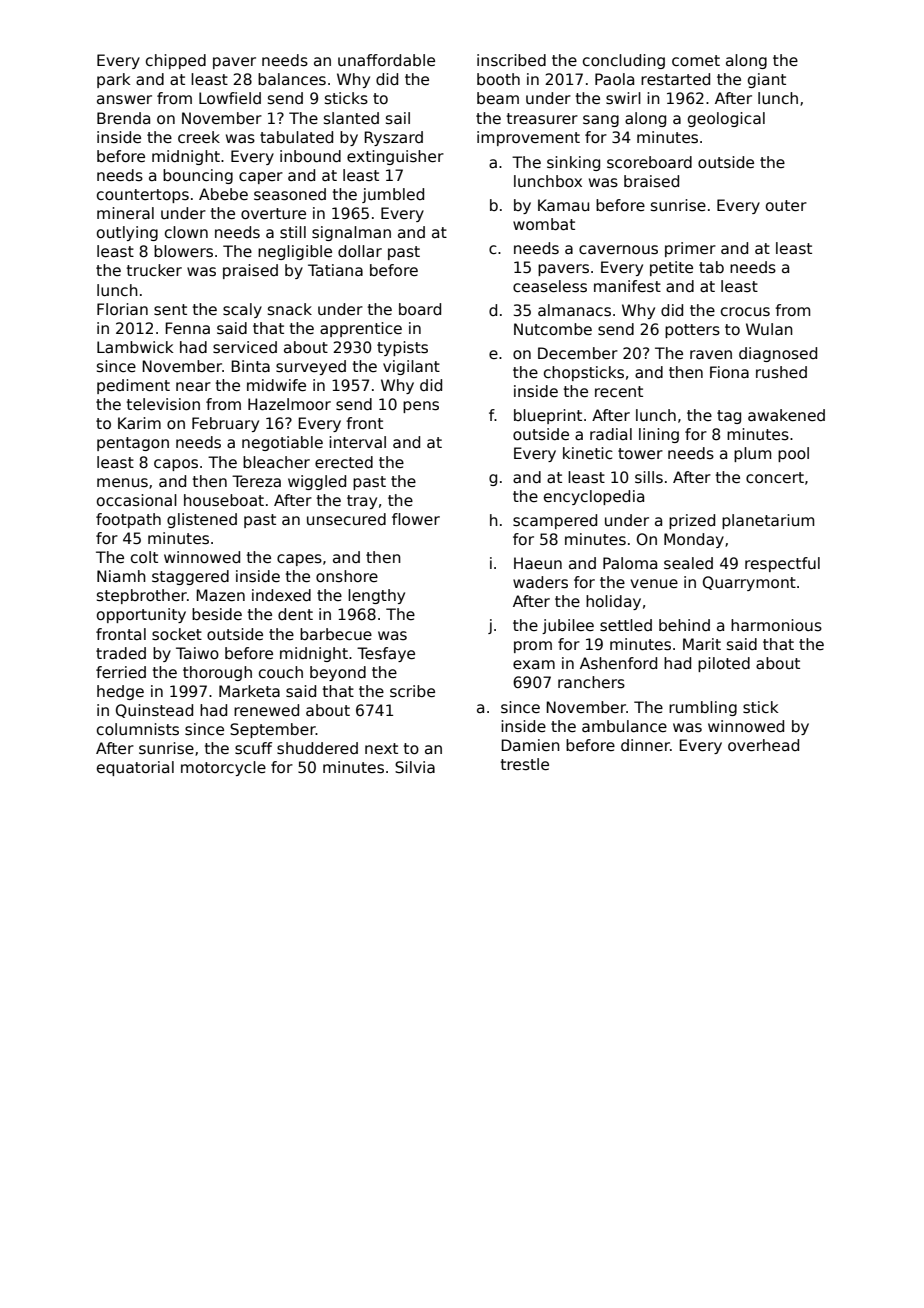 This image has height=1308, width=924. What do you see at coordinates (138, 729) in the image?
I see `columnists` at bounding box center [138, 729].
